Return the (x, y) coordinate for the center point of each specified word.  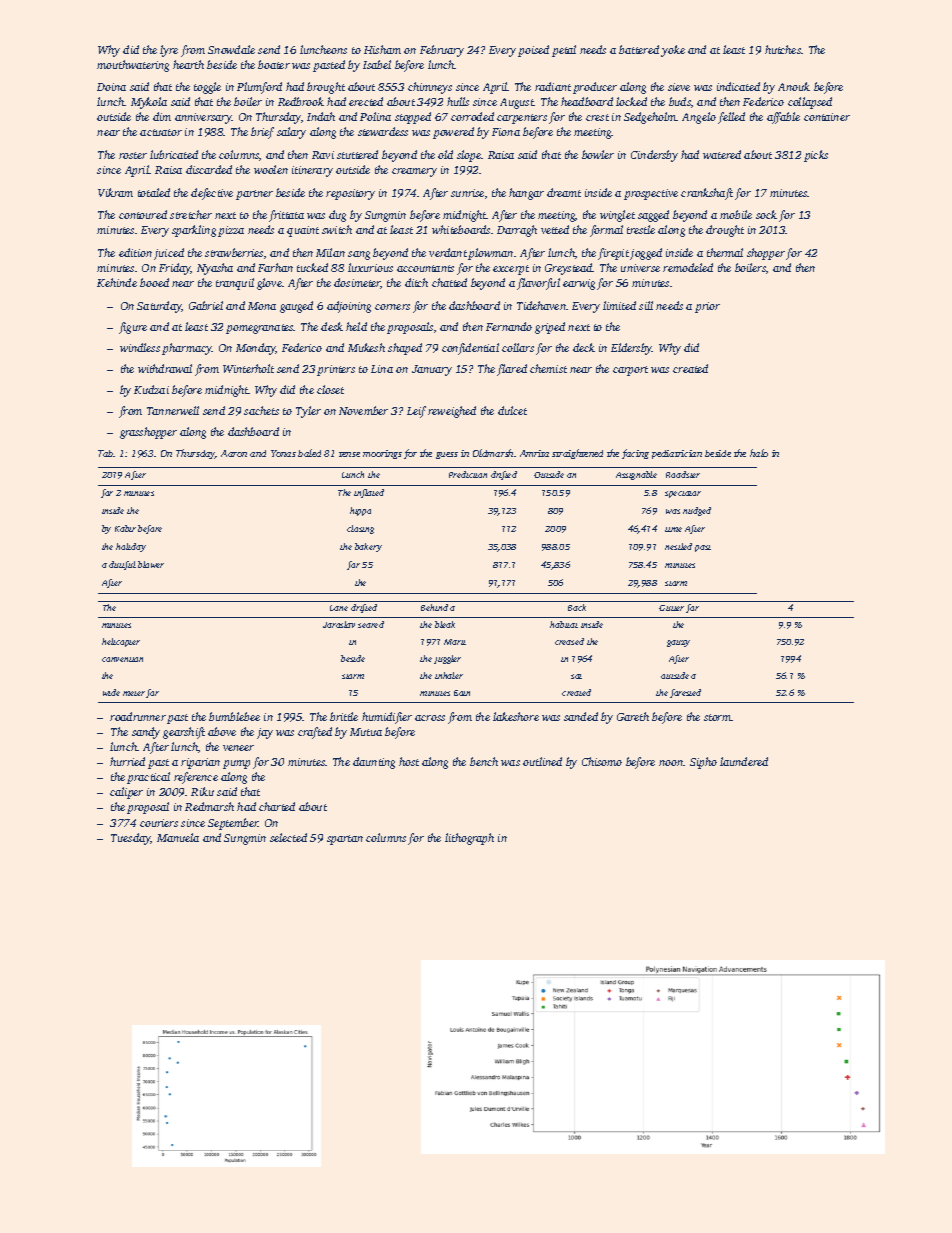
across (430, 718)
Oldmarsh (493, 453)
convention (122, 659)
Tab (106, 453)
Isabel (377, 64)
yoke (673, 51)
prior (707, 307)
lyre (169, 51)
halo (759, 453)
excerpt (511, 270)
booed (154, 282)
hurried (127, 761)
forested (685, 693)
